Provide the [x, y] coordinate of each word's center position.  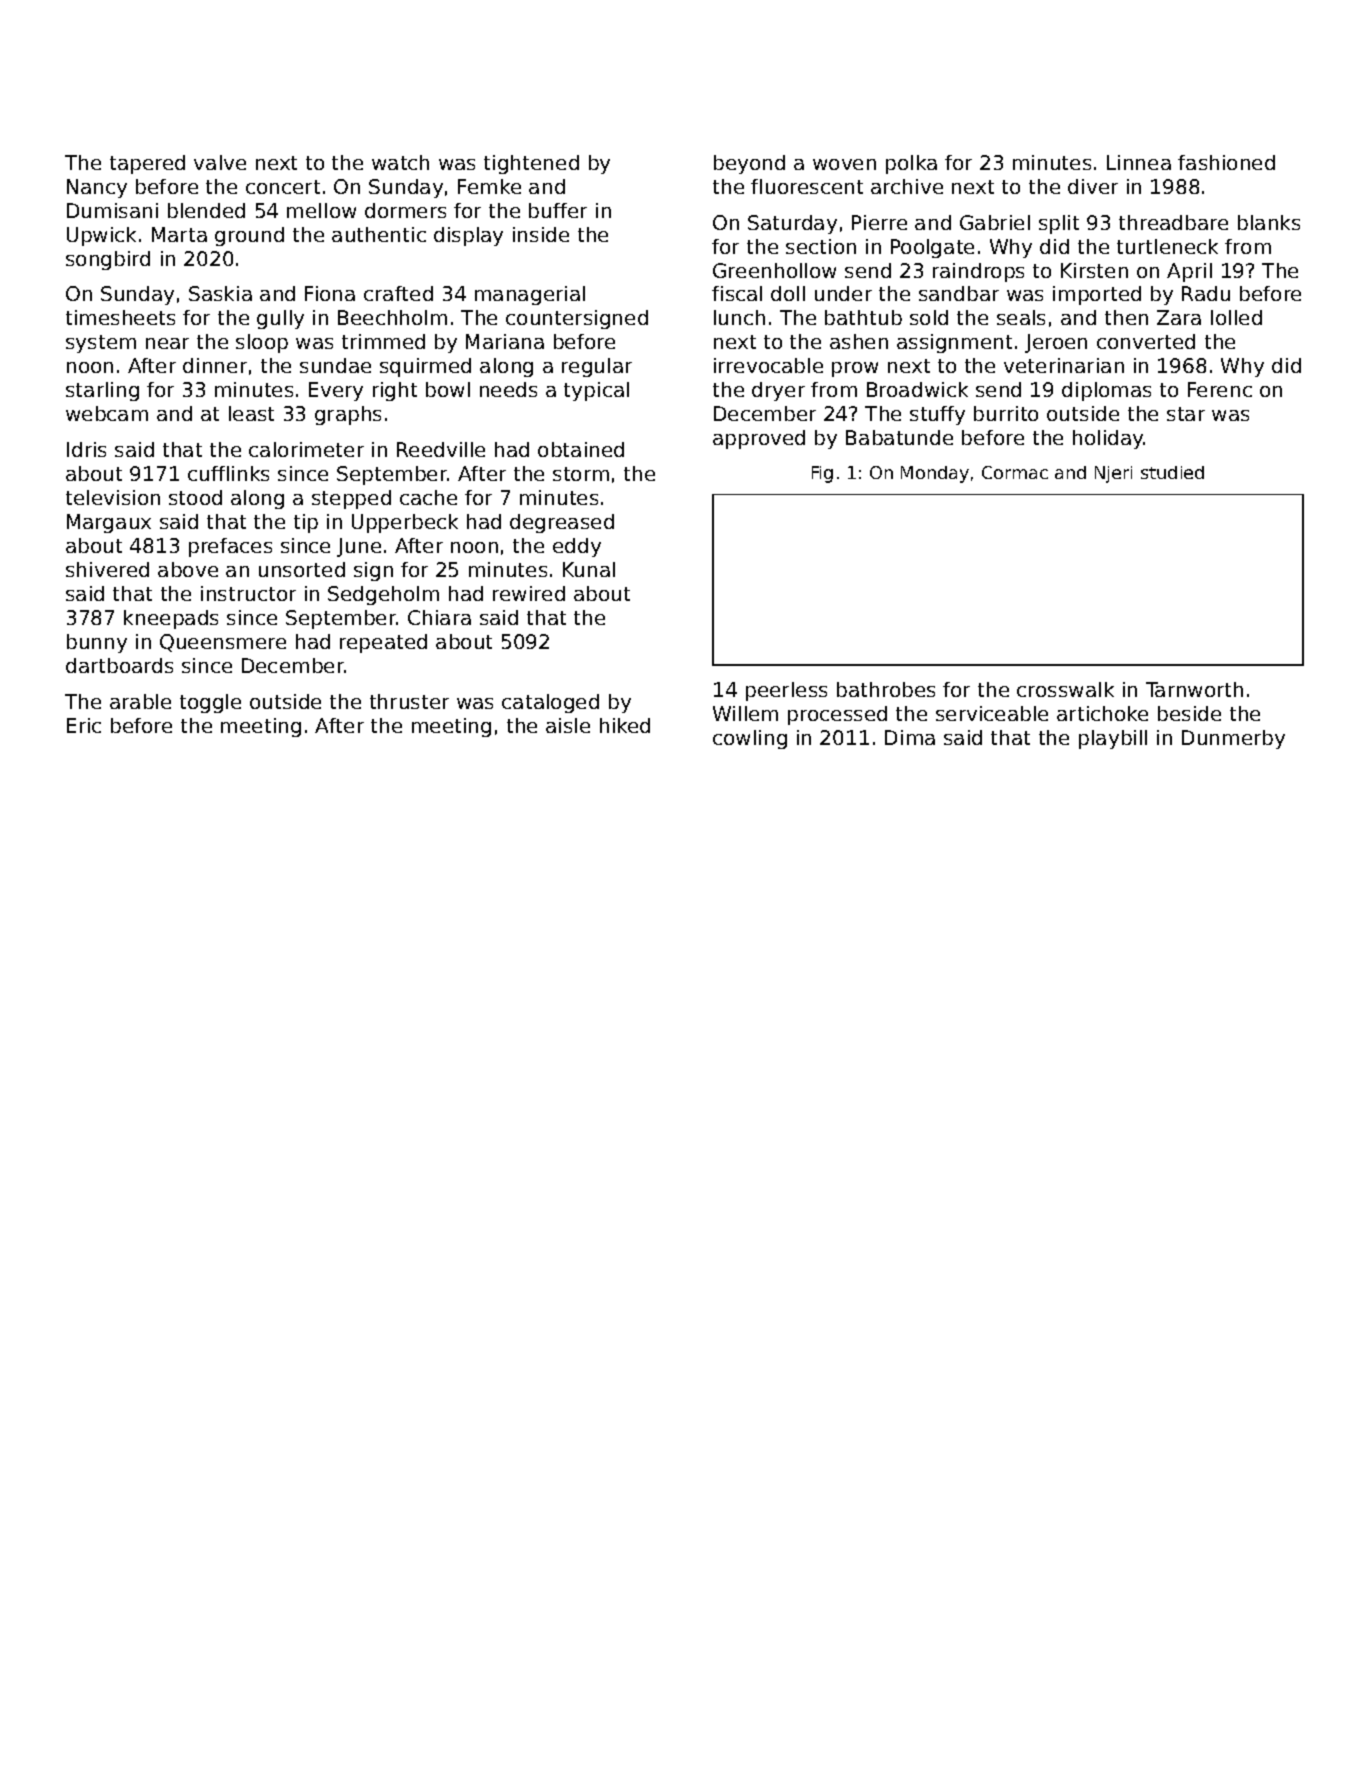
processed [837, 715]
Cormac [1015, 472]
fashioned [1226, 162]
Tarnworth [1194, 689]
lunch [739, 317]
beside [1189, 713]
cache [428, 497]
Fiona [330, 293]
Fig [822, 474]
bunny [97, 643]
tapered [147, 164]
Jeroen [1056, 343]
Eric [84, 725]
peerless [786, 691]
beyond [749, 164]
